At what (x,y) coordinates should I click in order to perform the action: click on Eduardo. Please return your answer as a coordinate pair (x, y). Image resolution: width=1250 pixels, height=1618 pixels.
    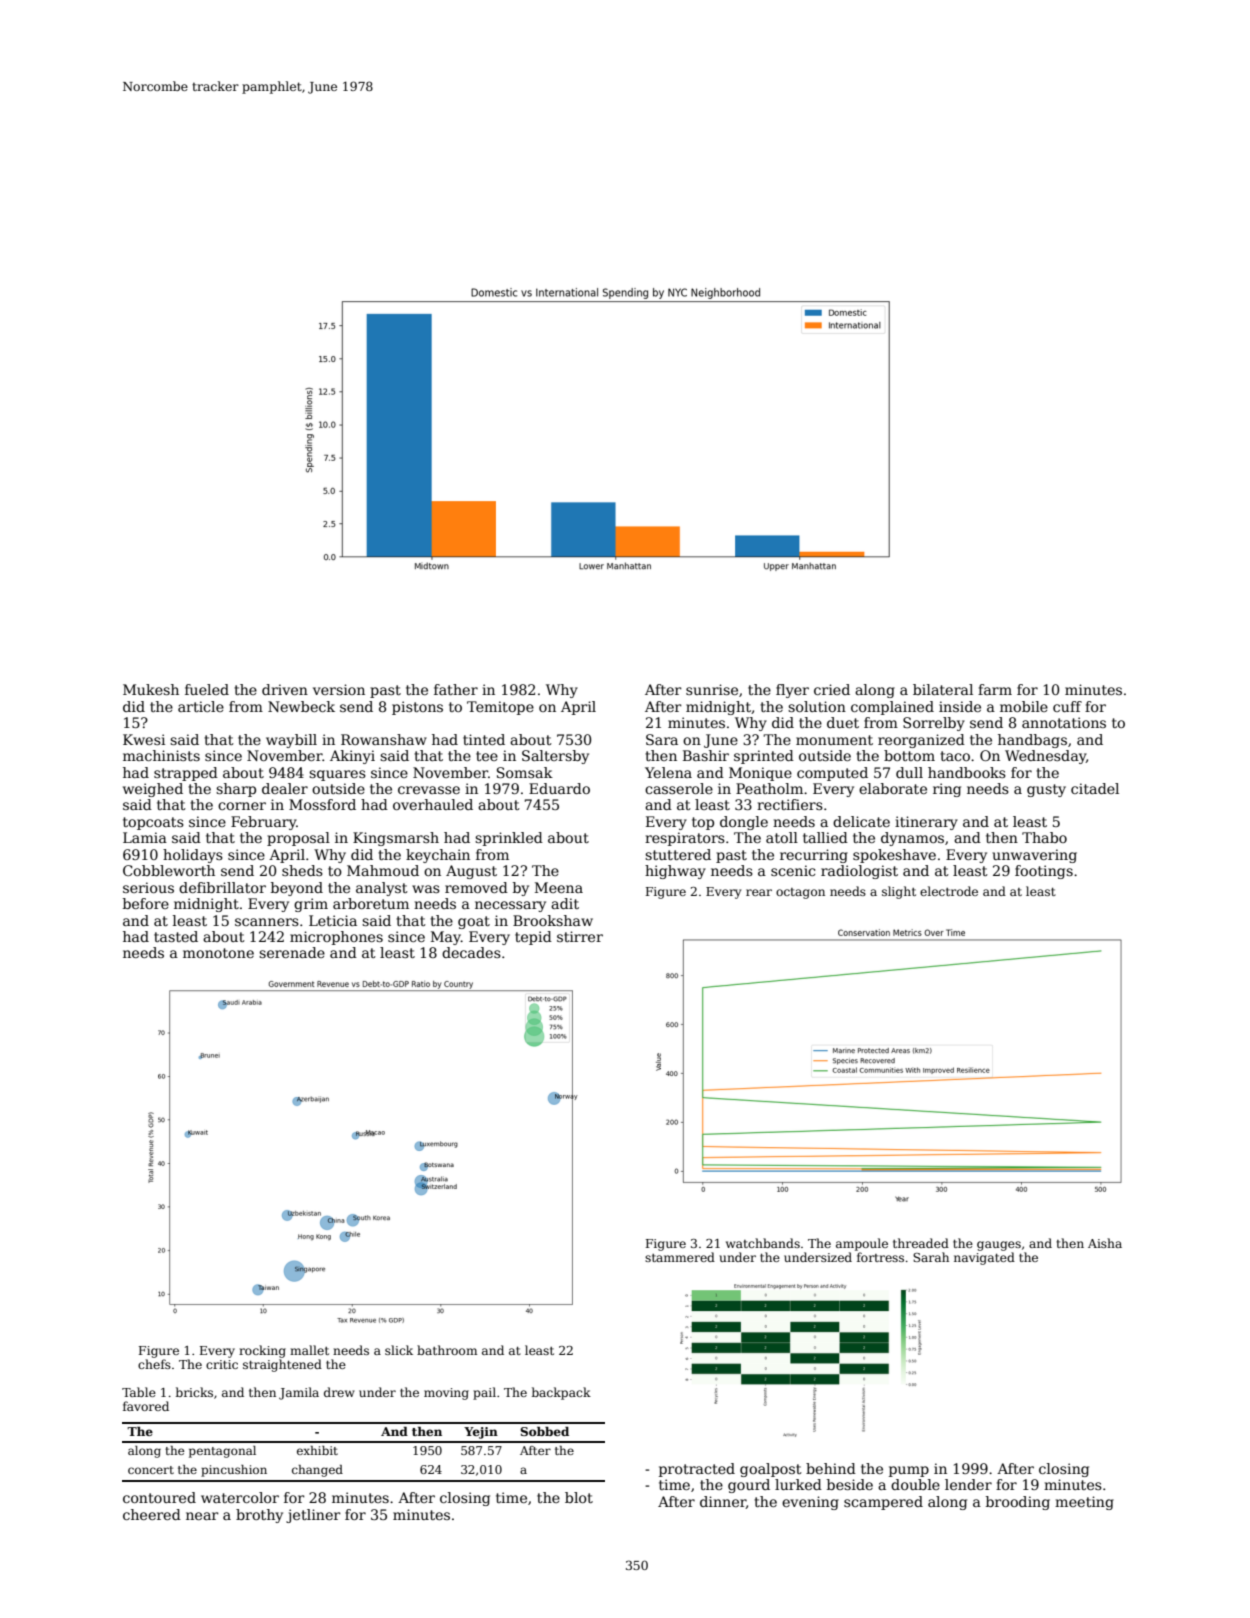
    Looking at the image, I should click on (559, 788).
